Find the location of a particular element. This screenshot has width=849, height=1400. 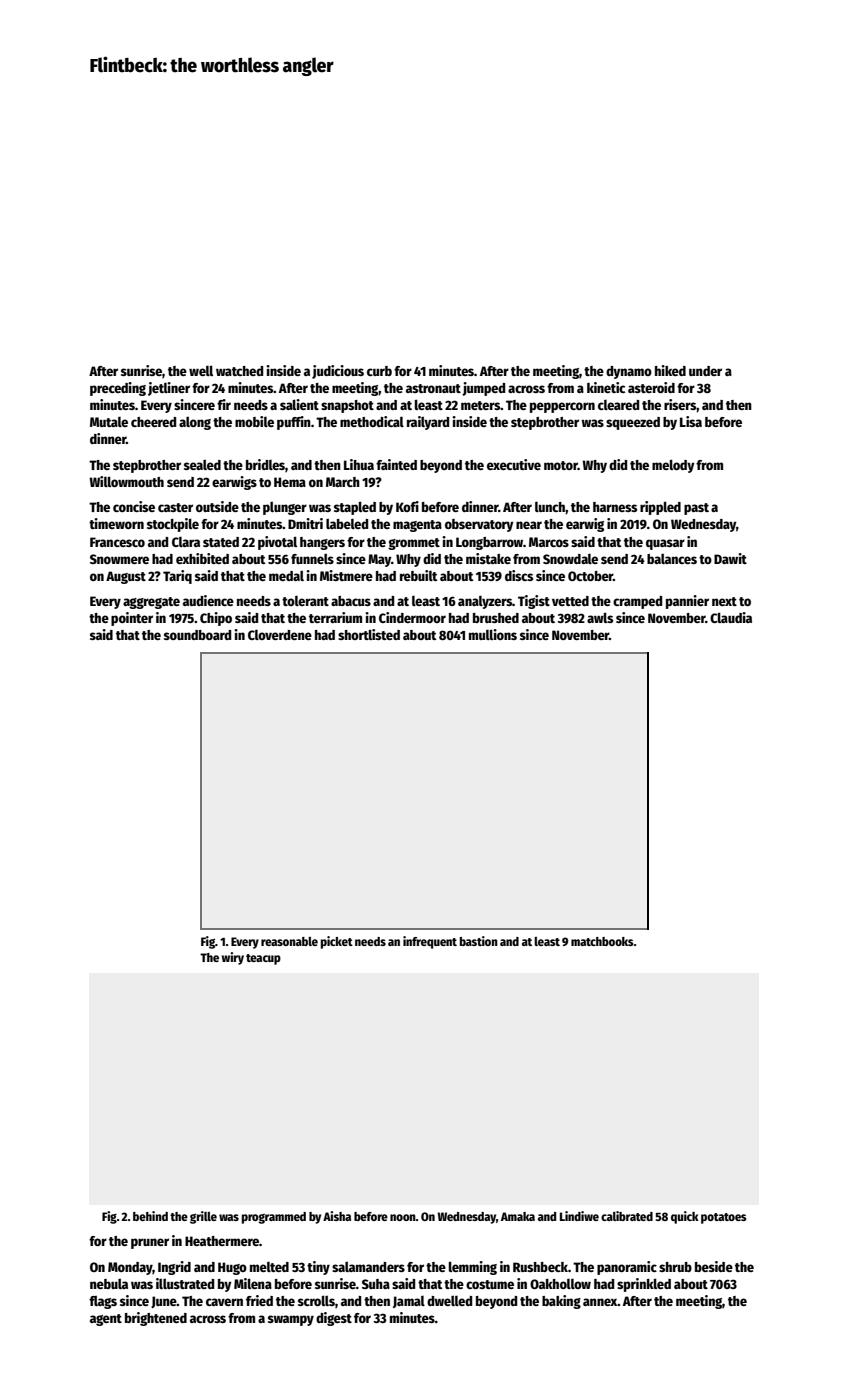

observatory is located at coordinates (479, 525).
